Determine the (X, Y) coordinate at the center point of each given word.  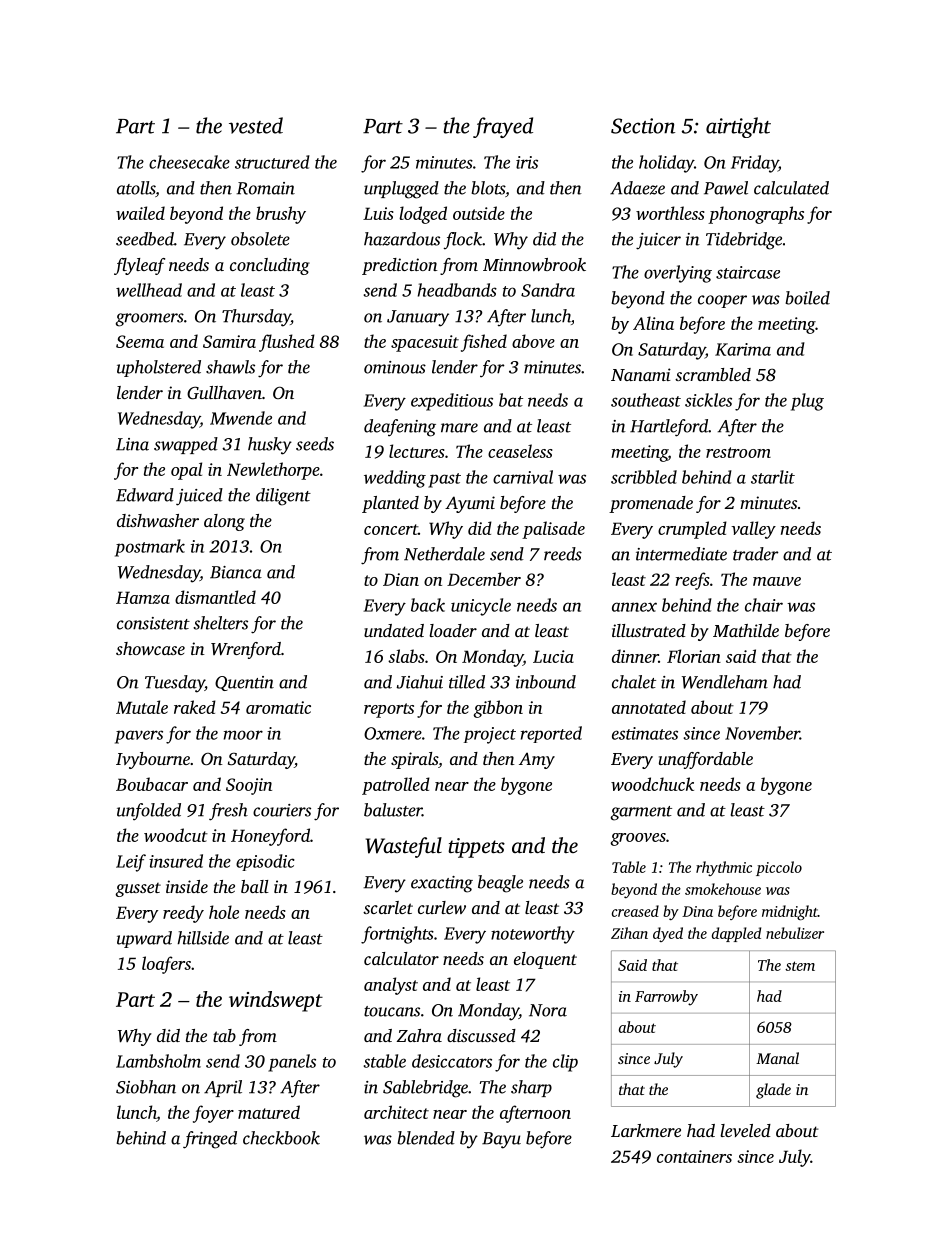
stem (800, 966)
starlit (773, 477)
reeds (563, 554)
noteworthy (533, 935)
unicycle (481, 607)
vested (256, 125)
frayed (503, 127)
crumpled (692, 530)
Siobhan (146, 1087)
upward (144, 939)
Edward (145, 495)
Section (643, 126)
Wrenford (246, 650)
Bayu (501, 1140)
